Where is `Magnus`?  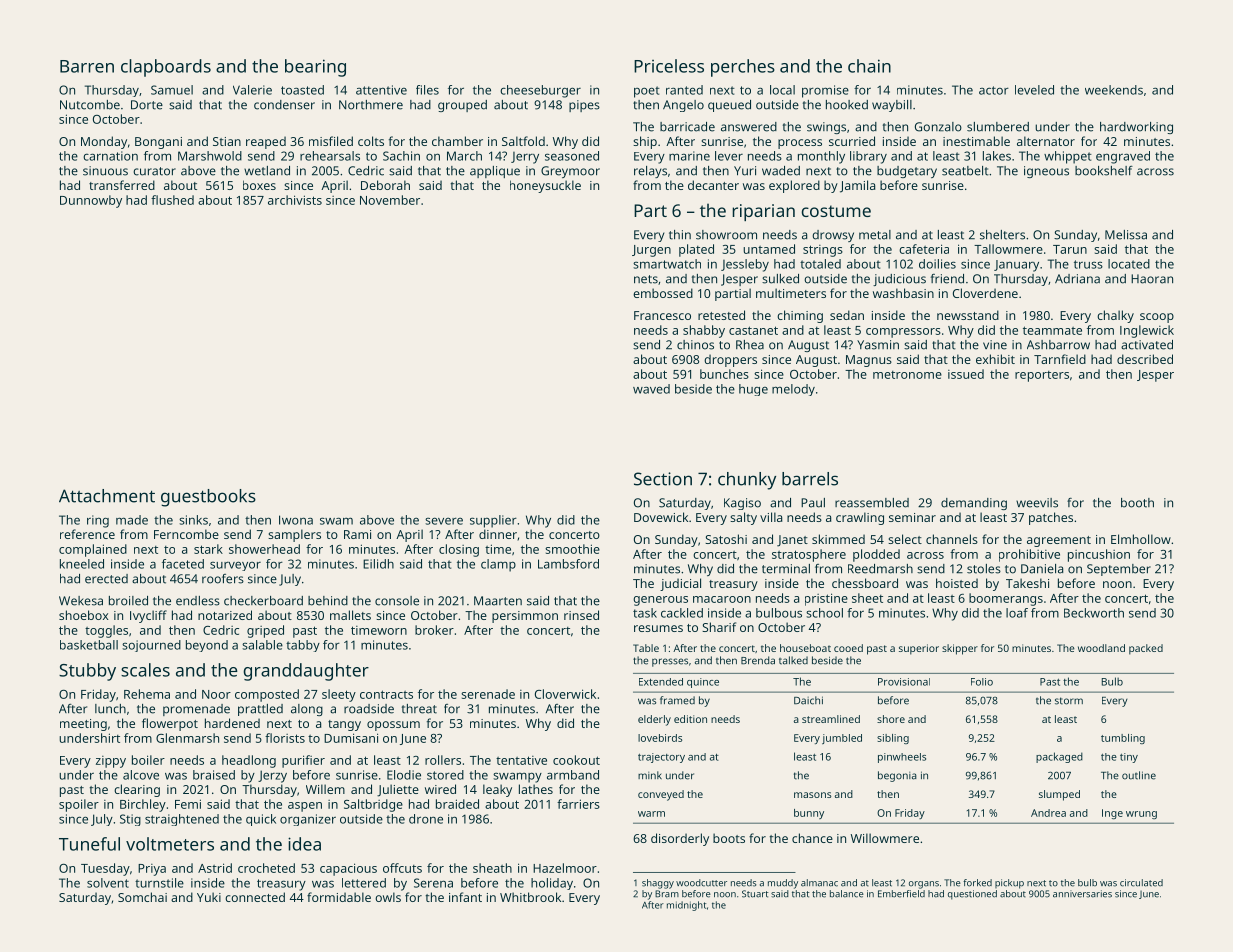 Magnus is located at coordinates (869, 361).
